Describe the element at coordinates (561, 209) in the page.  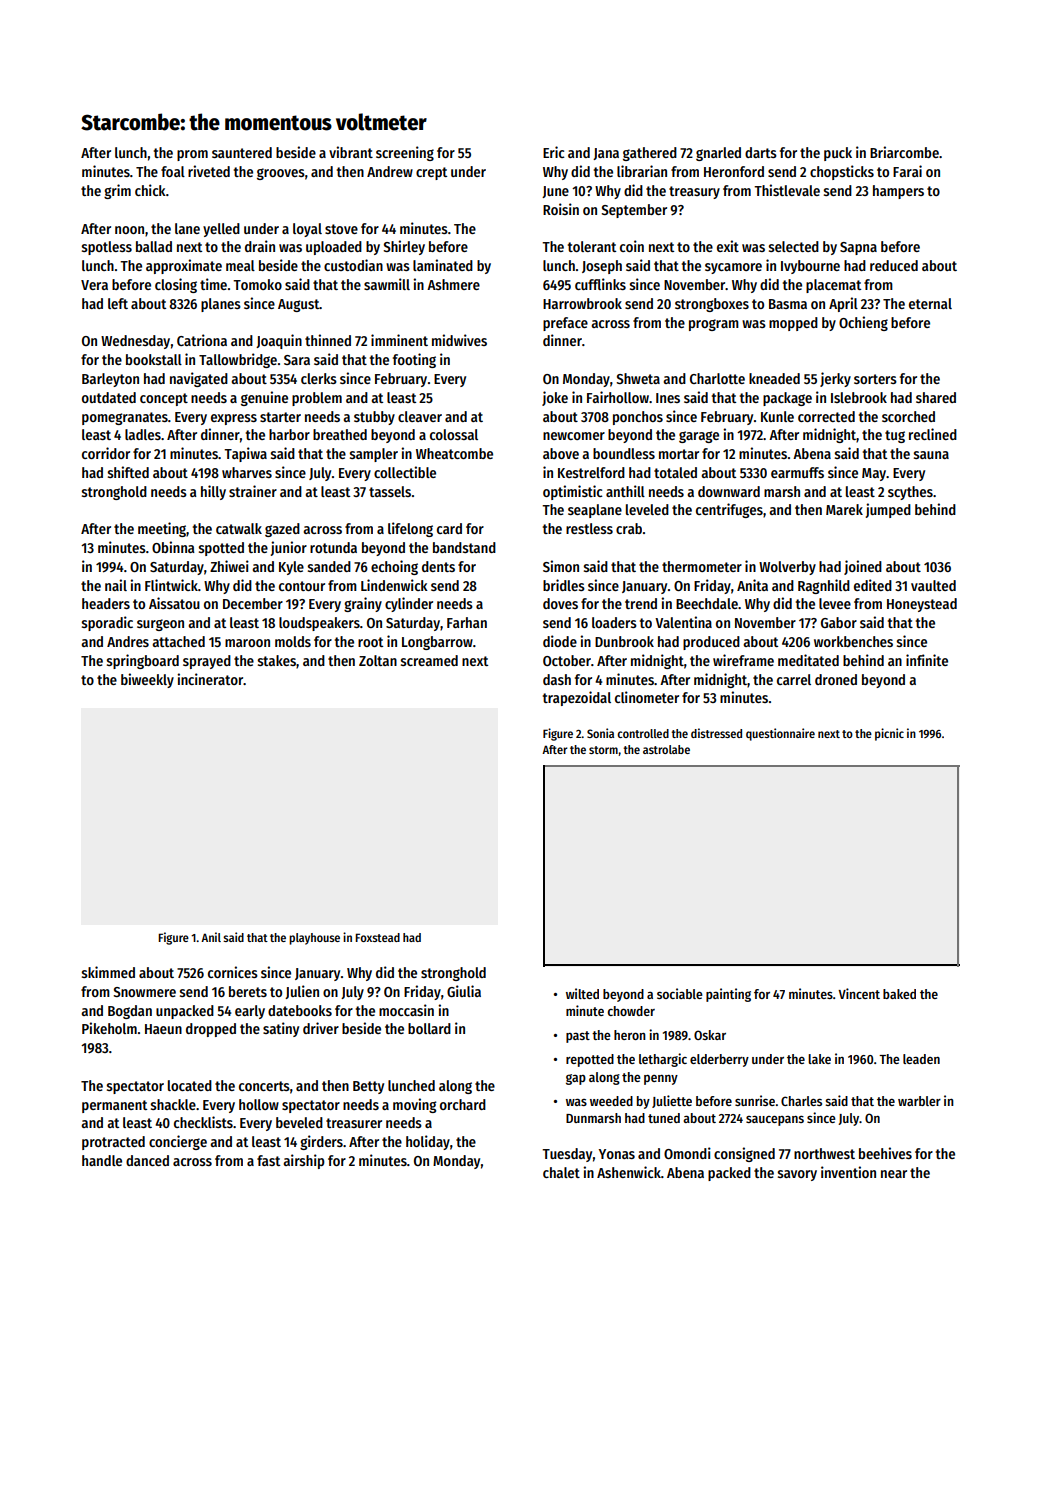
I see `Roisin` at that location.
